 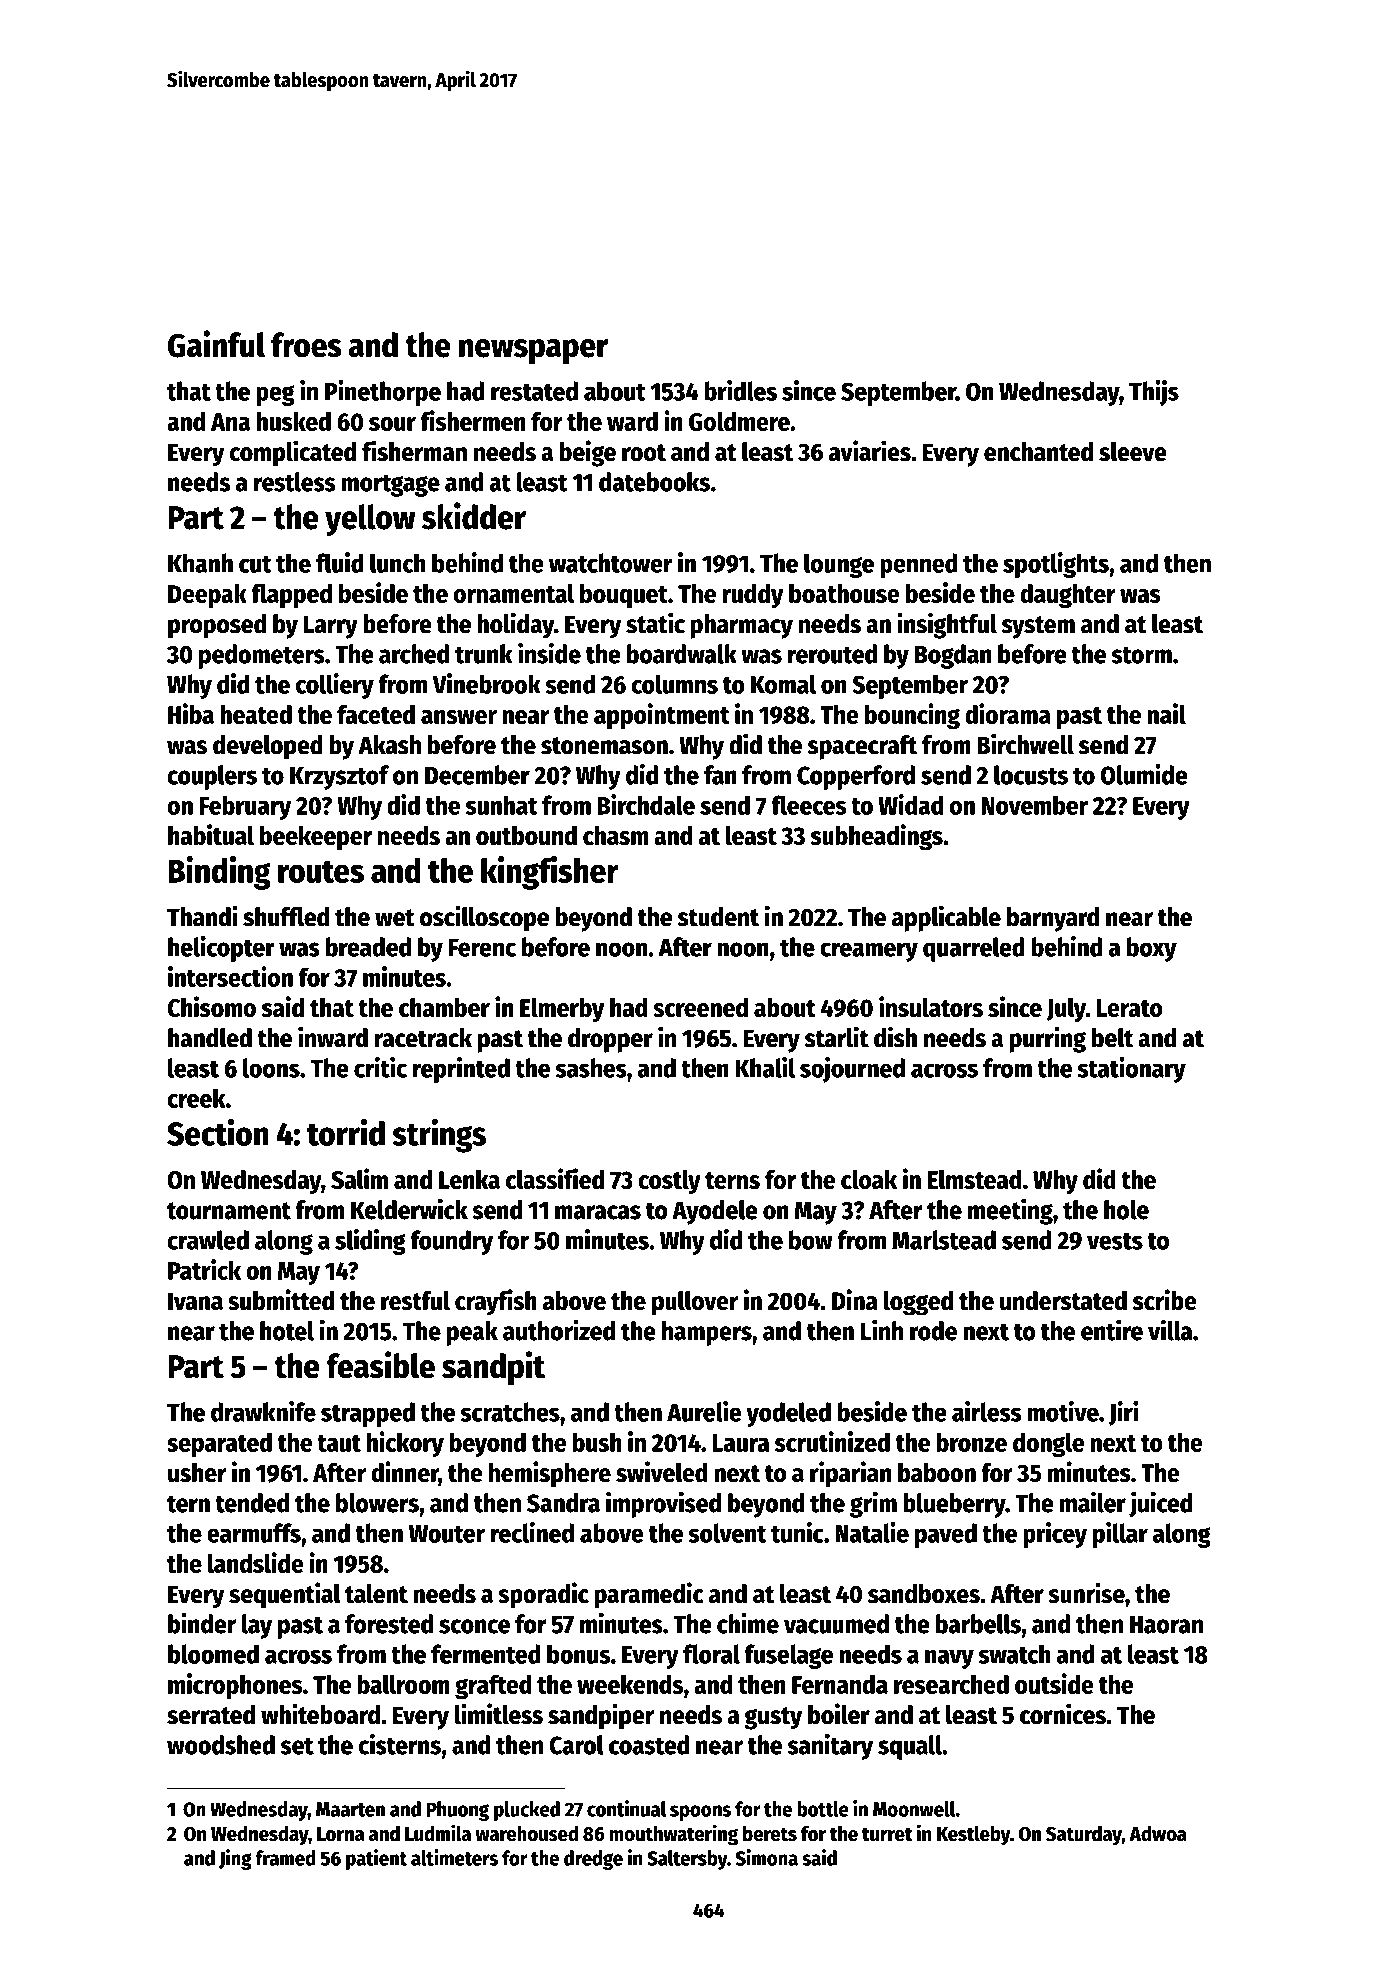 What do you see at coordinates (855, 1300) in the image?
I see `Dina` at bounding box center [855, 1300].
